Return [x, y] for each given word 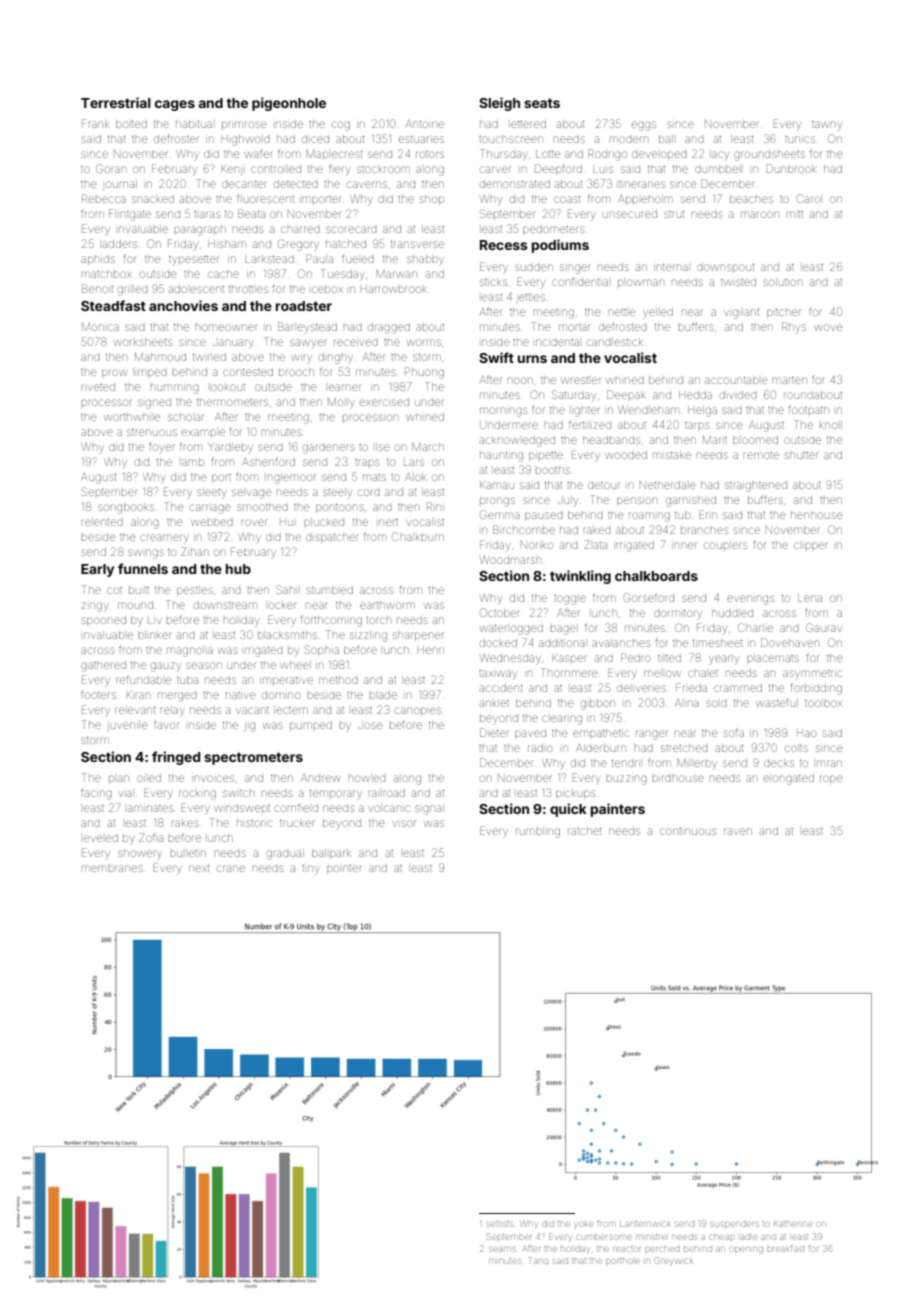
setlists [500, 1224]
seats [542, 103]
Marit [715, 440]
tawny [827, 125]
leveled [101, 838]
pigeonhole [289, 104]
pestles [195, 591]
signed [154, 404]
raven [738, 831]
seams [502, 1249]
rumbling [538, 832]
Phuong [424, 373]
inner [684, 545]
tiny [310, 870]
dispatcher [332, 538]
